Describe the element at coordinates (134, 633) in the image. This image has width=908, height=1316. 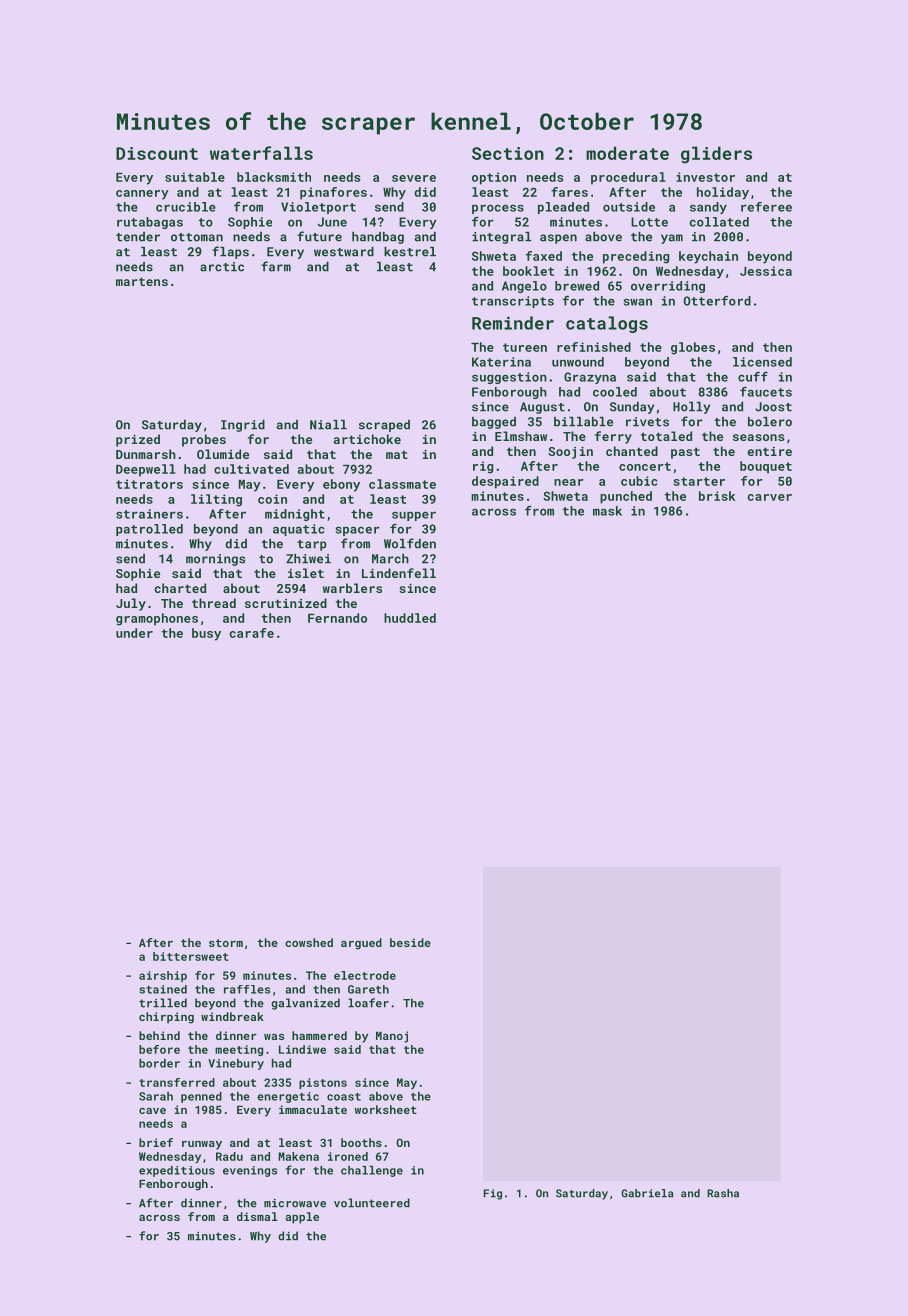
I see `under` at that location.
